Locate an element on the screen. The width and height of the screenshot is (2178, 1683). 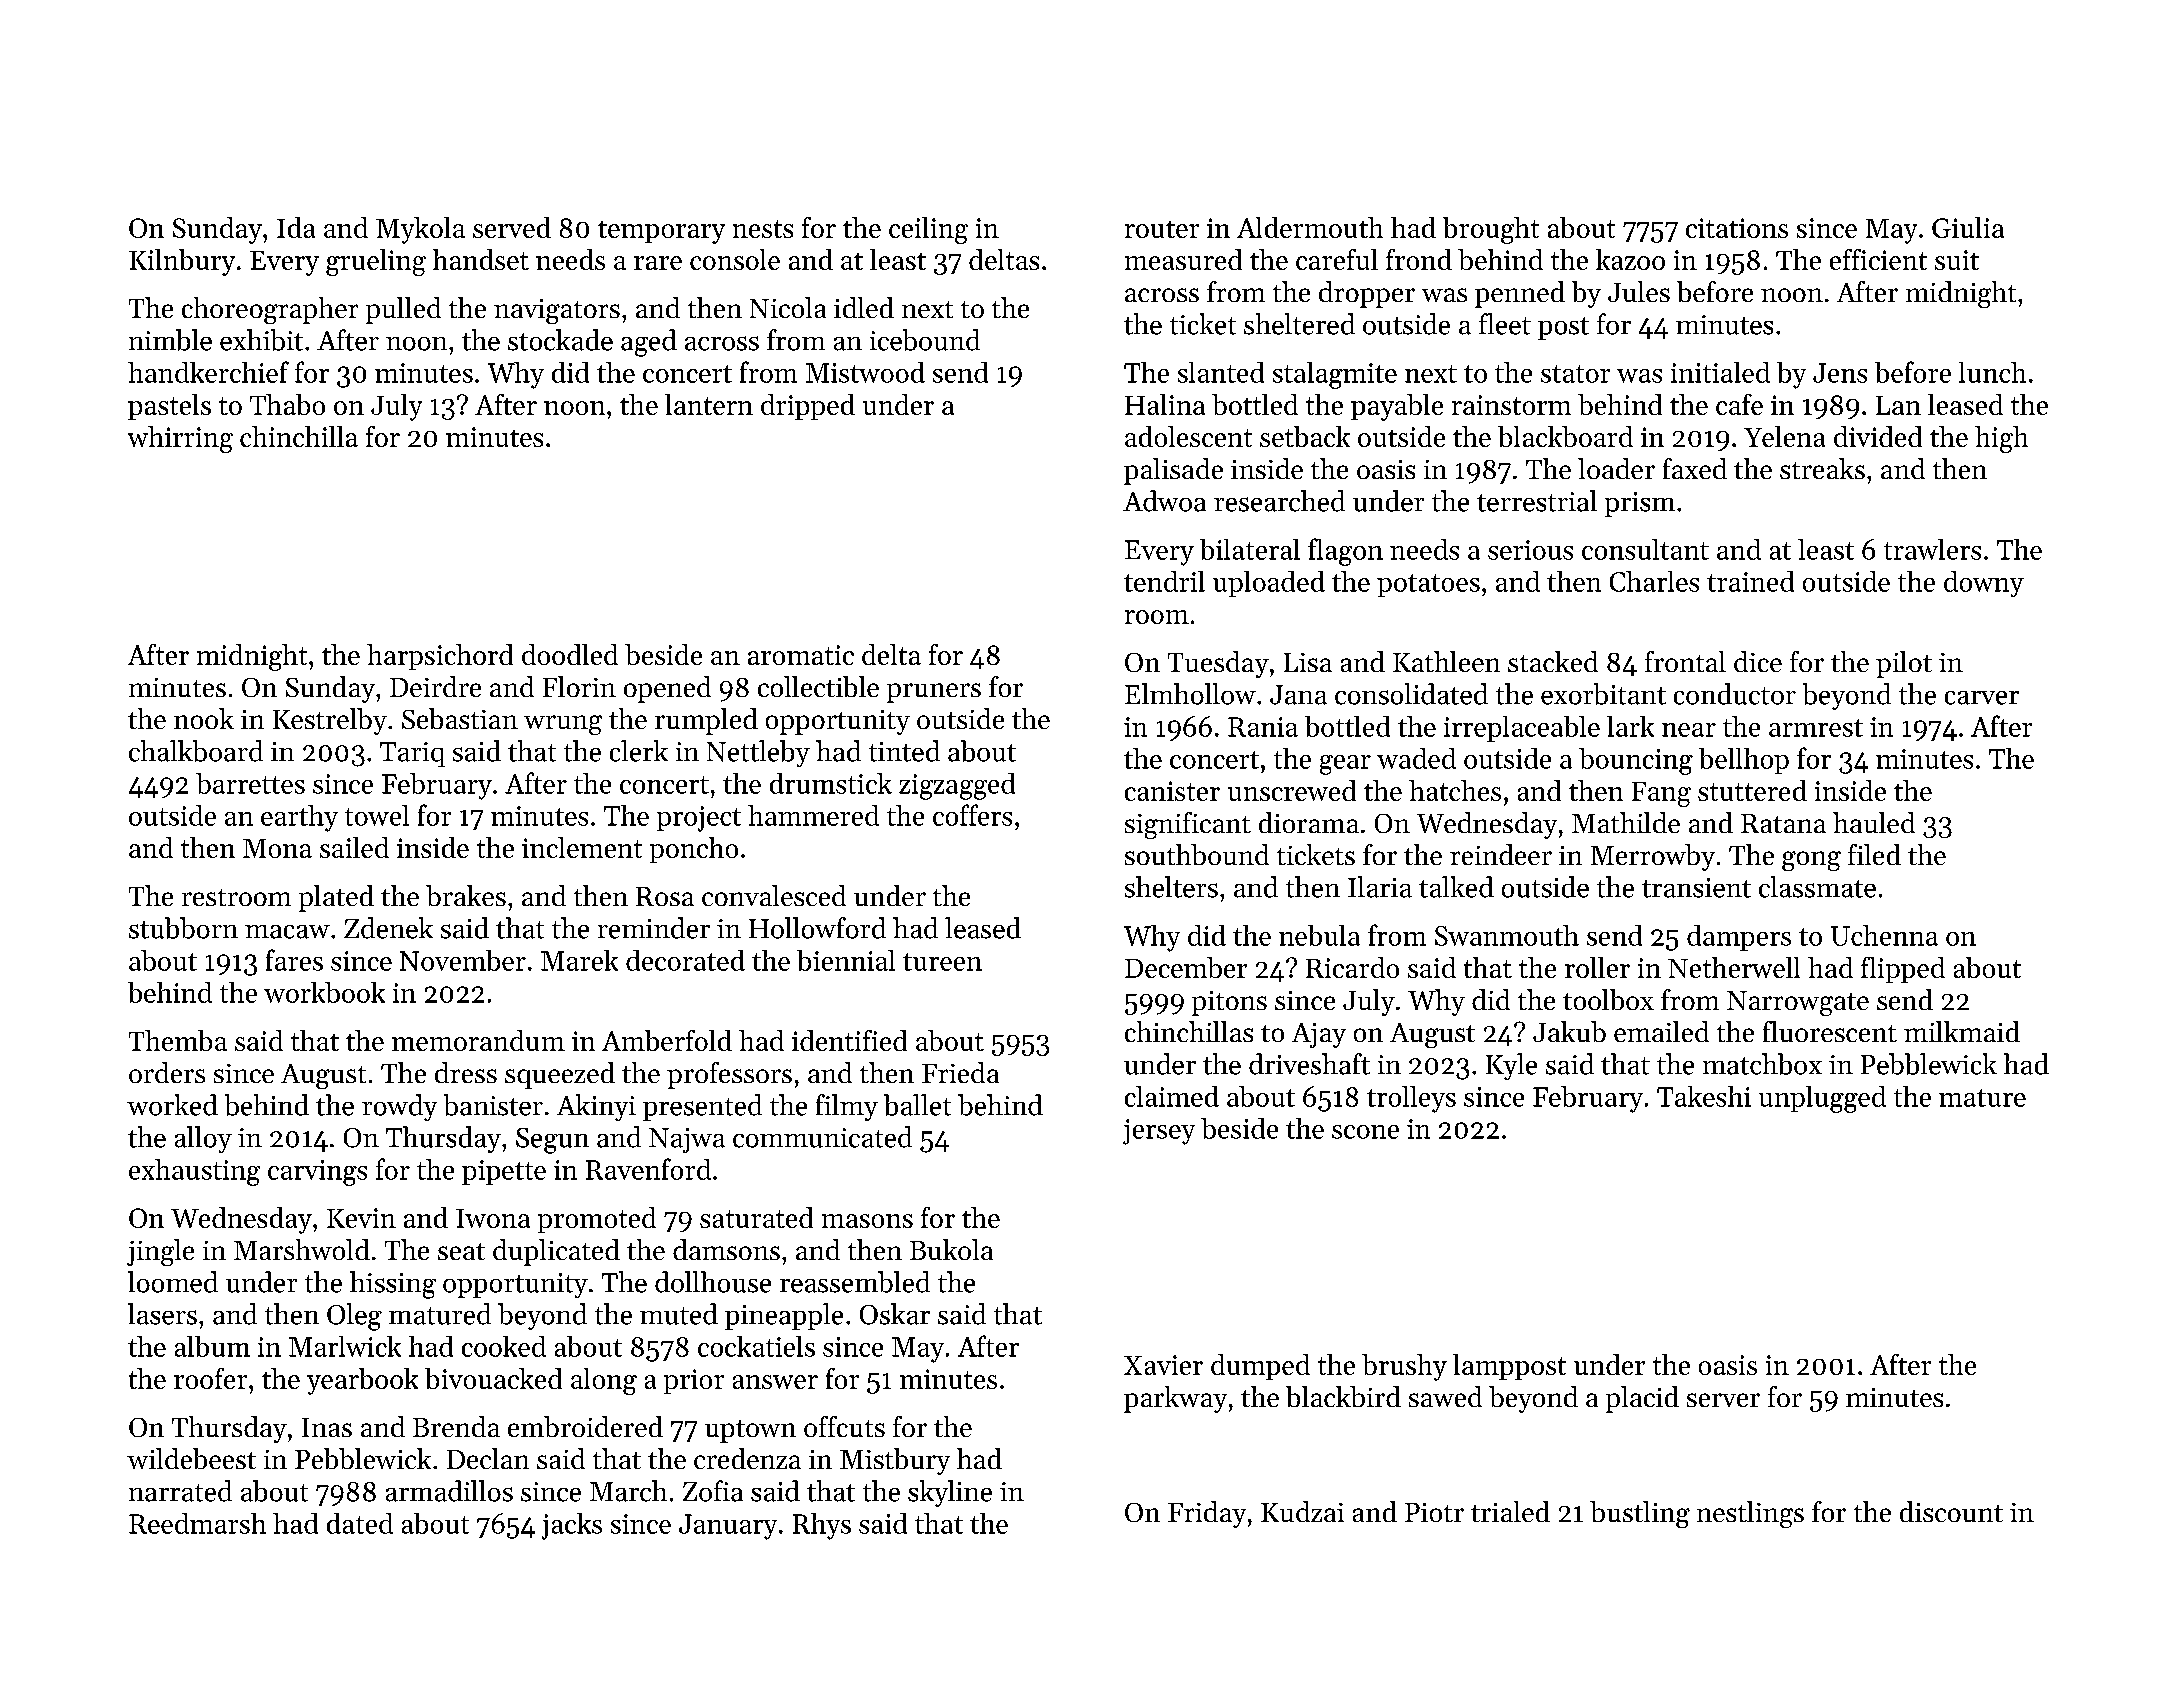
Reedmarsh is located at coordinates (197, 1523).
